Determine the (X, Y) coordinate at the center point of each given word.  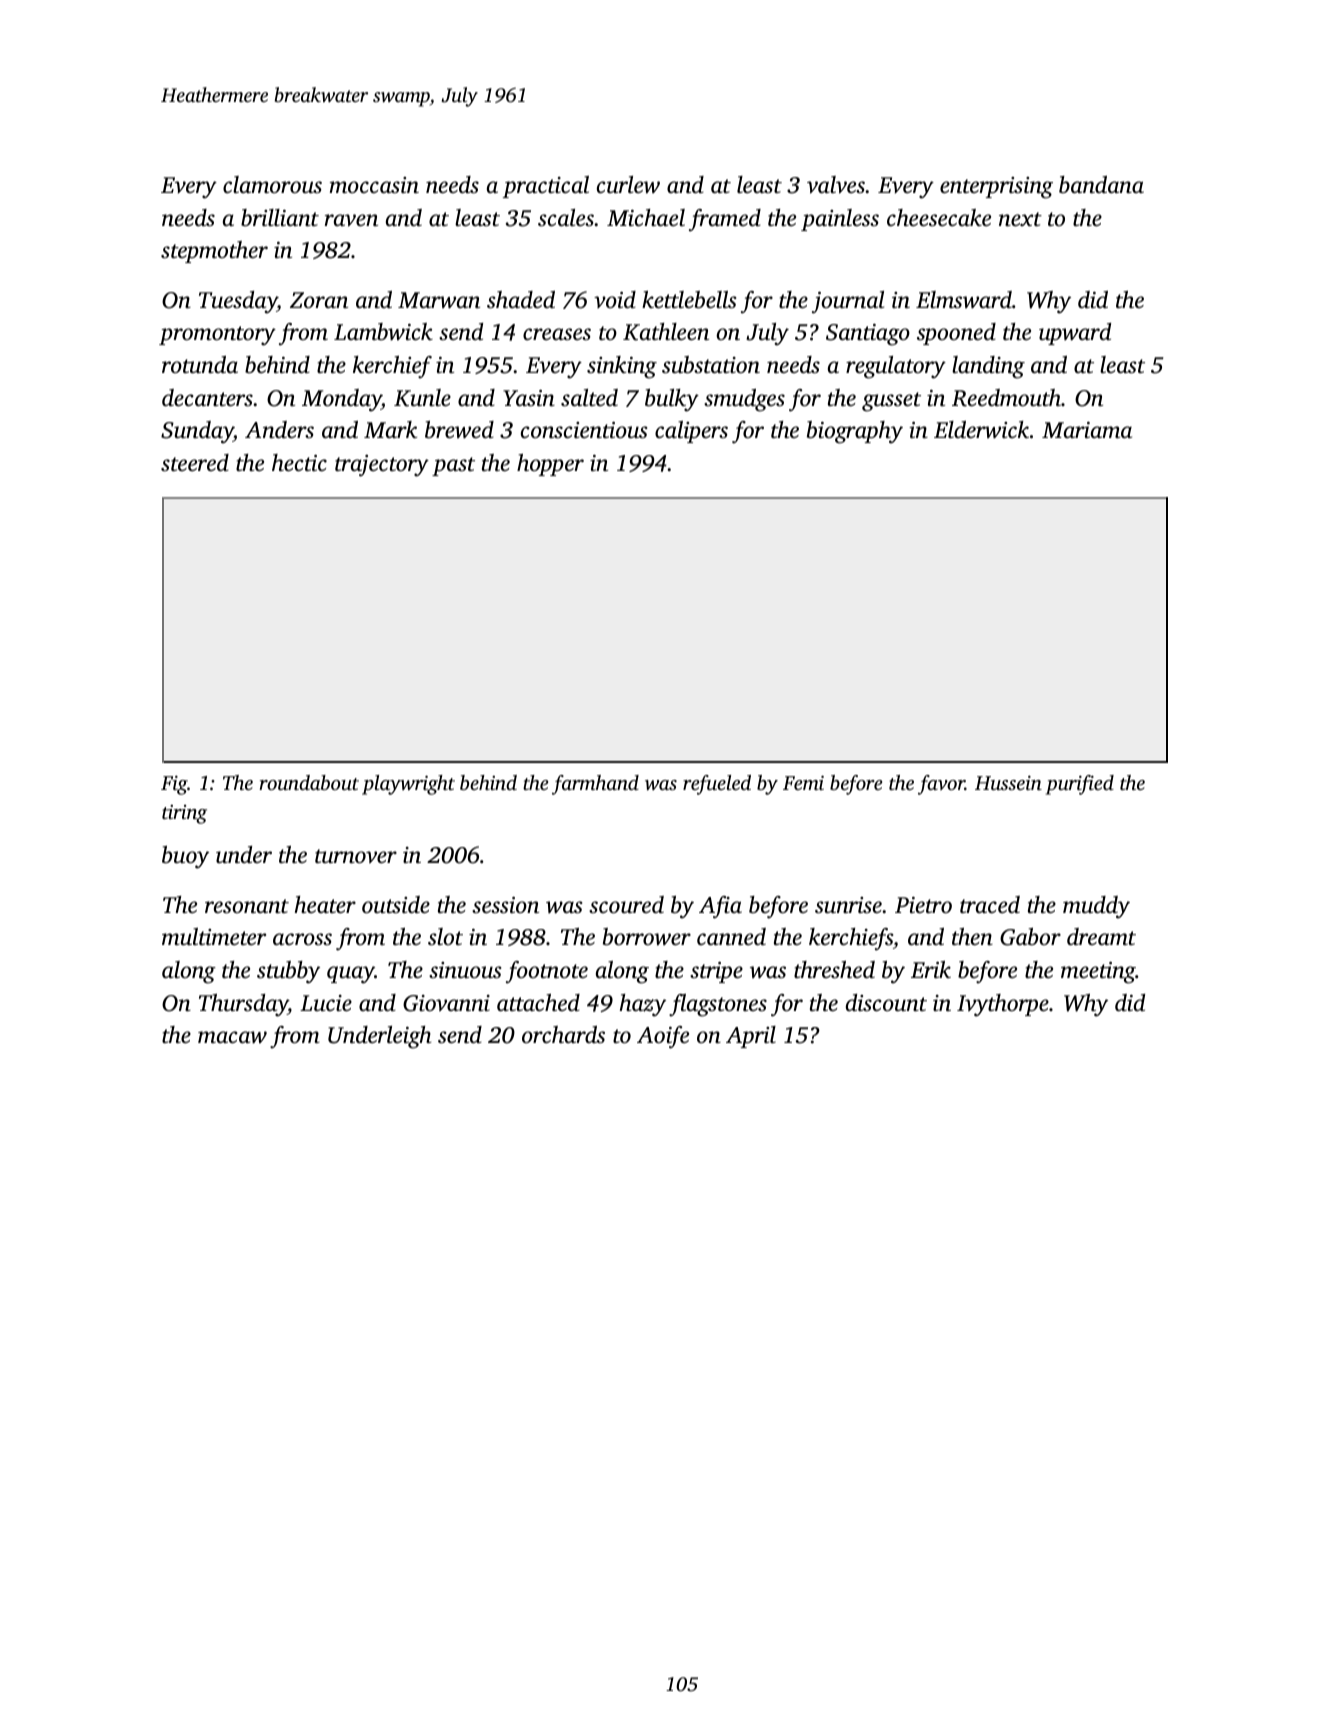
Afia (720, 907)
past (453, 466)
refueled (717, 785)
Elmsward (964, 300)
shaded (521, 300)
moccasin (374, 185)
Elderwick (981, 430)
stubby (288, 972)
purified (1080, 785)
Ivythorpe (1003, 1005)
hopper (550, 465)
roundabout (309, 782)
